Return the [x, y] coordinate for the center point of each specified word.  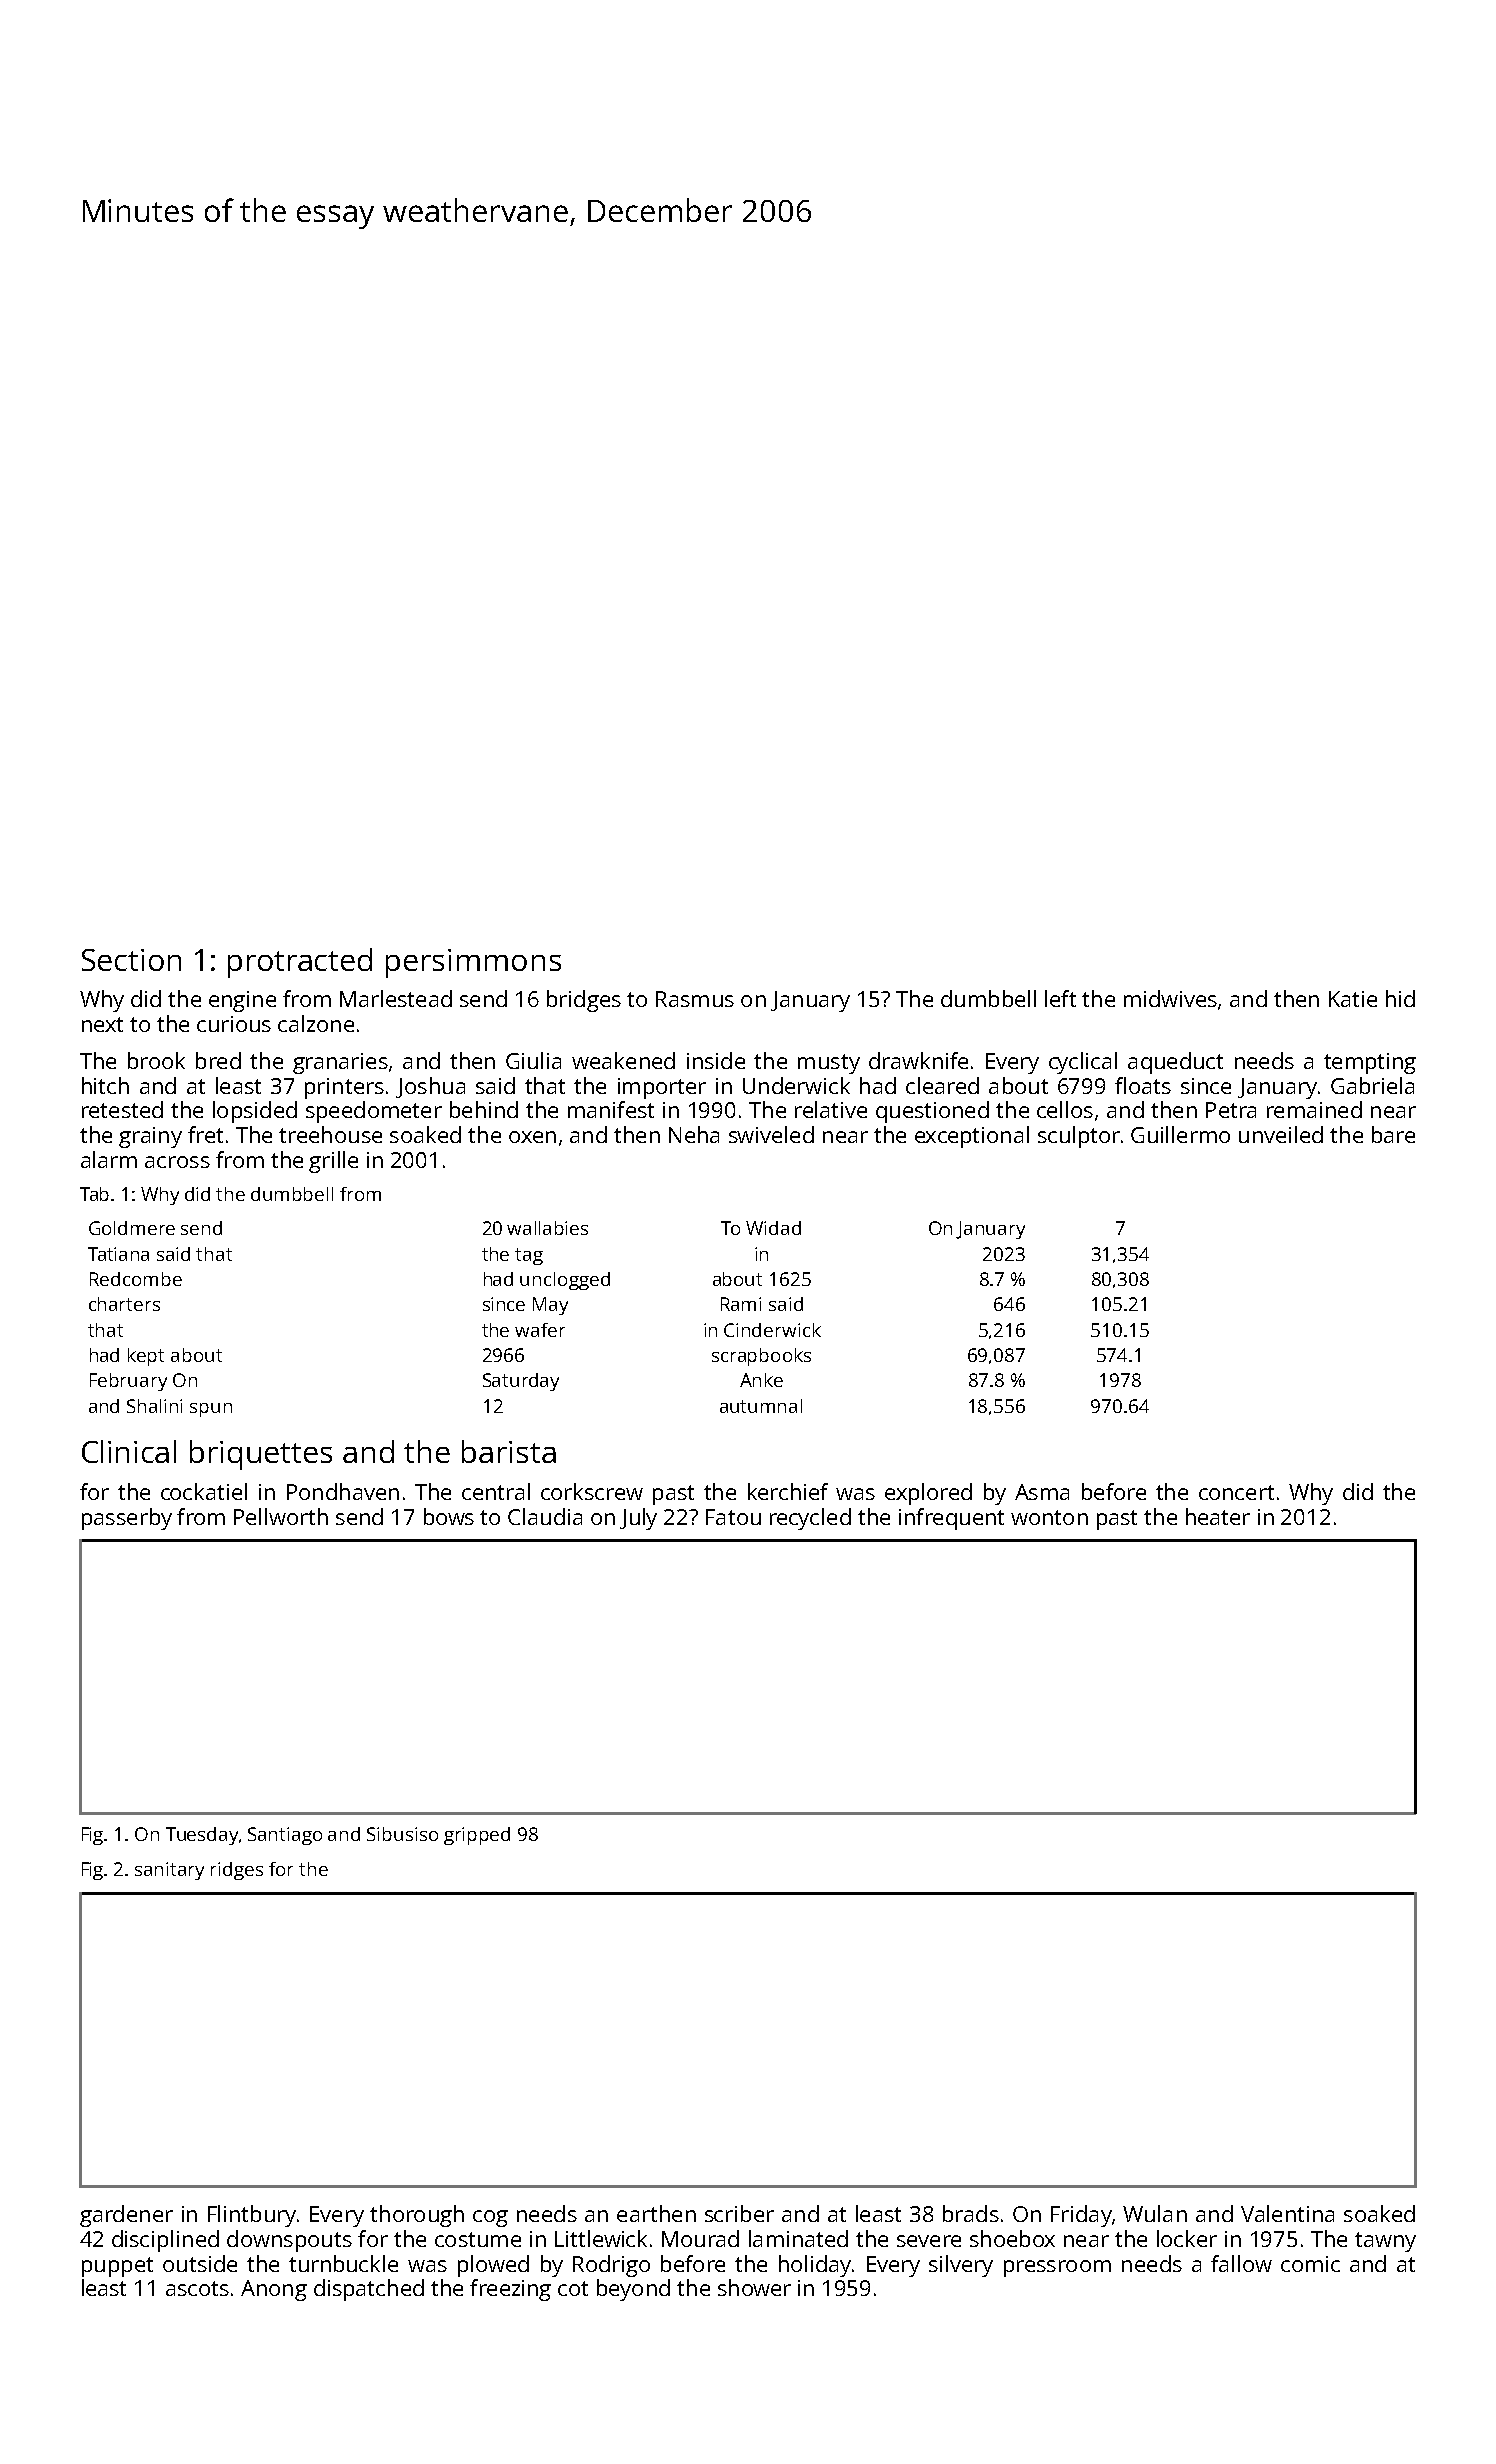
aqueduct [1175, 1063]
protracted [300, 963]
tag [529, 1256]
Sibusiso [402, 1834]
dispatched [369, 2290]
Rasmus [695, 999]
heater [1218, 1516]
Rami [741, 1304]
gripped [477, 1836]
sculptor [1079, 1137]
